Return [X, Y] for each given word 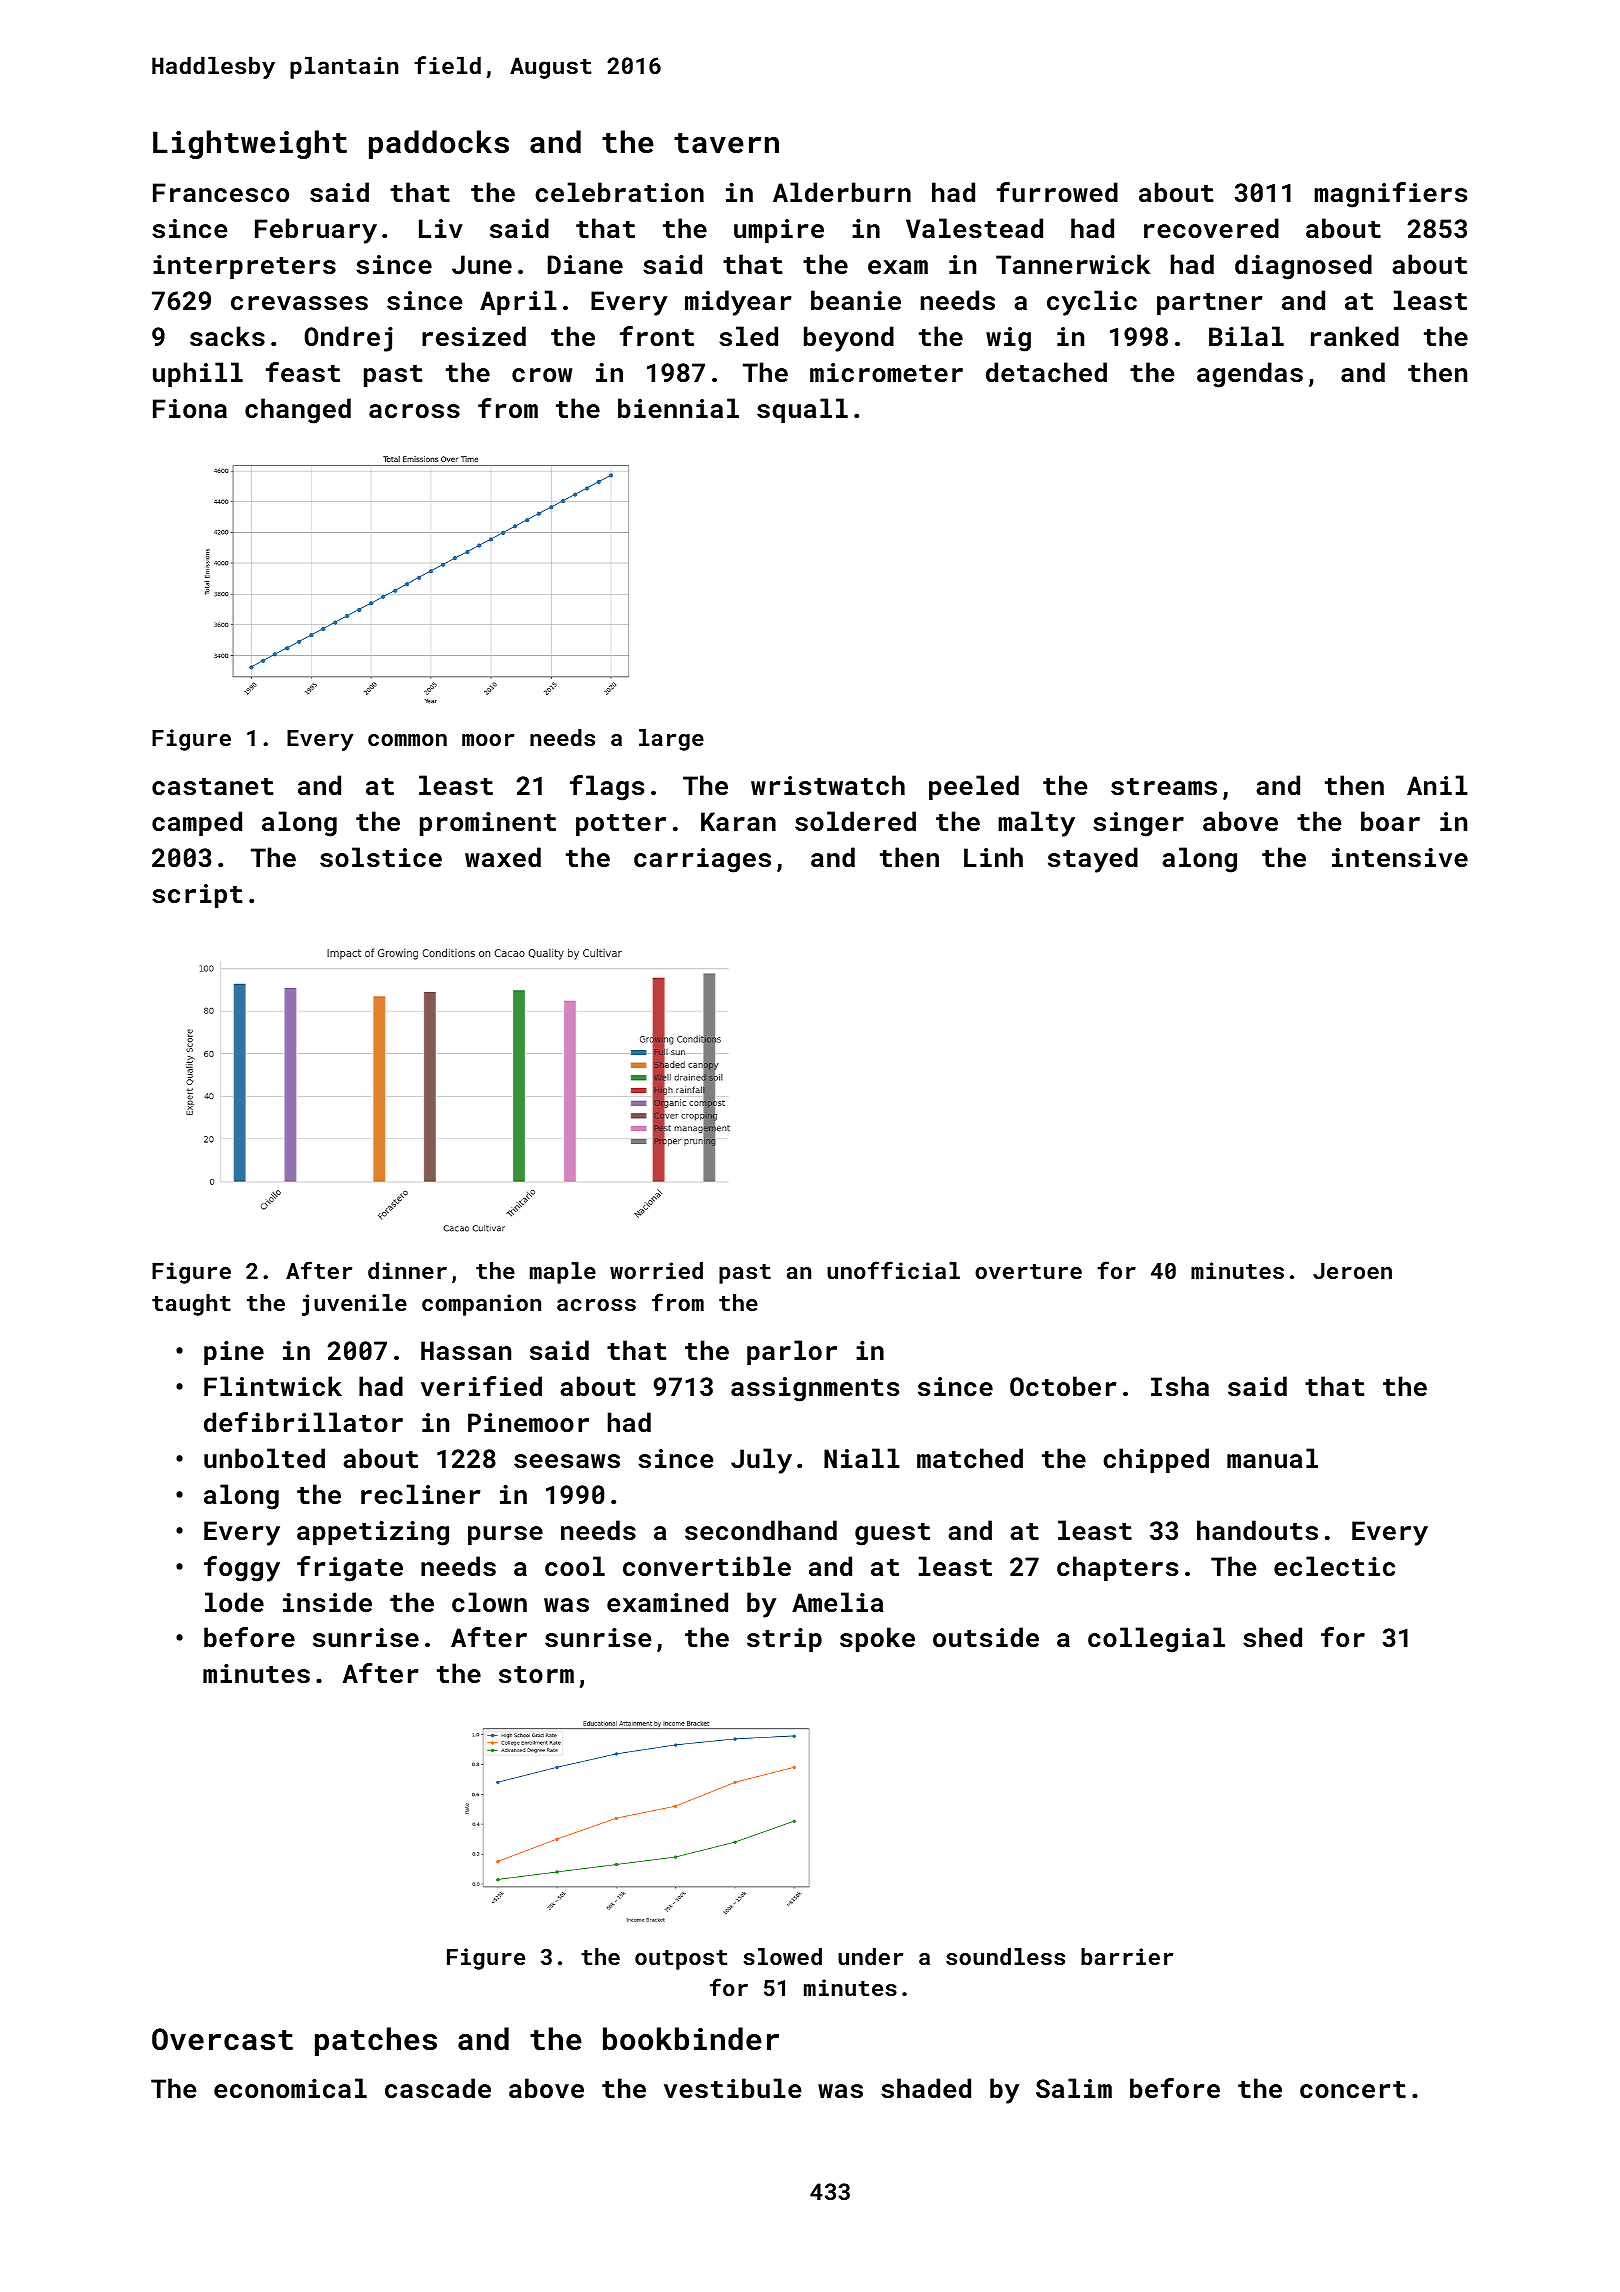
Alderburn [842, 192]
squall [802, 410]
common [407, 740]
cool [575, 1566]
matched [970, 1458]
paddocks [439, 144]
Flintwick [273, 1386]
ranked [1355, 336]
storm [536, 1675]
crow [542, 375]
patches [376, 2041]
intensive [1400, 857]
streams [1164, 786]
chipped [1156, 1460]
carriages [702, 860]
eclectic [1334, 1566]
